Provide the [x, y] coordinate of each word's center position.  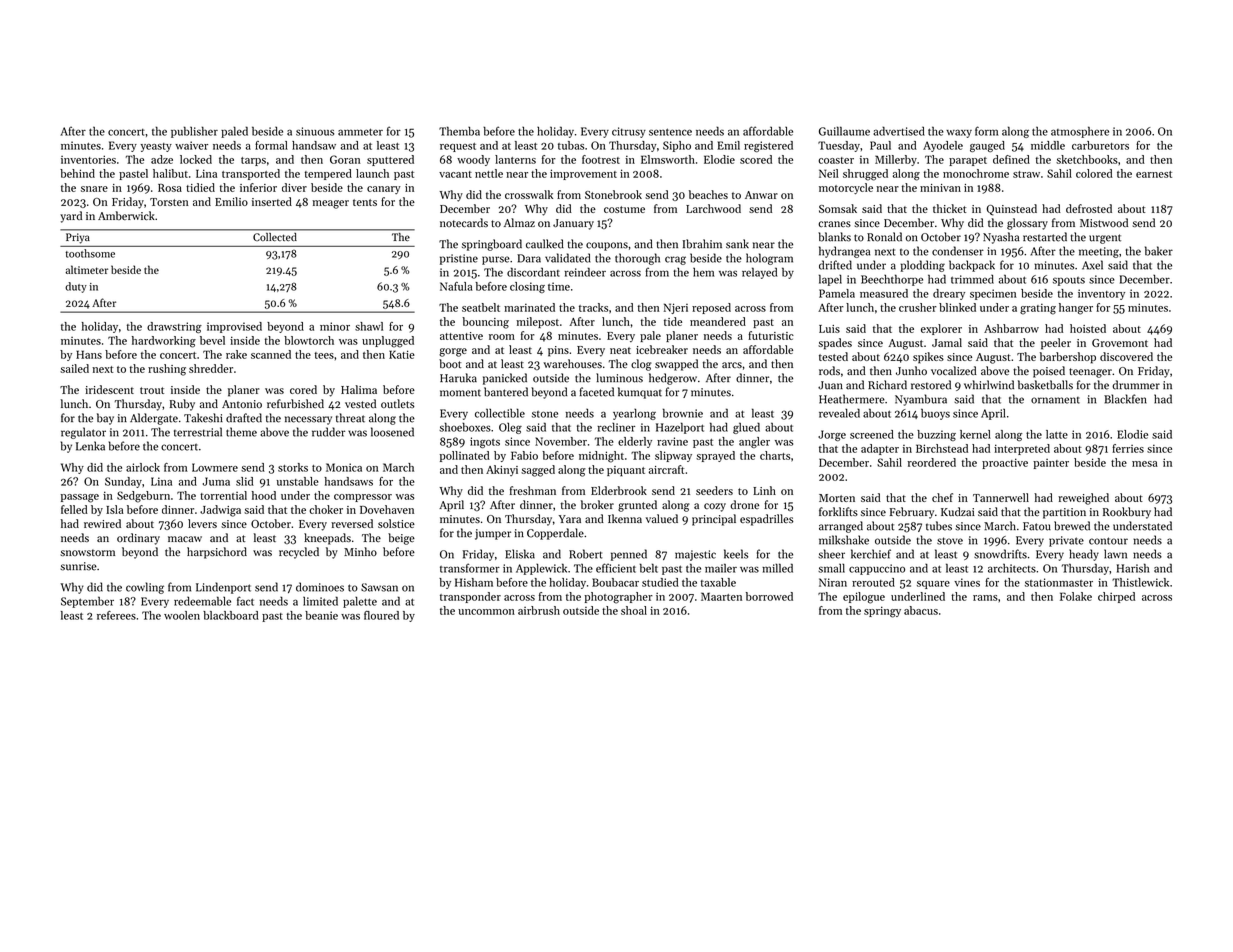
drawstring [174, 327]
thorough [637, 259]
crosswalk [529, 194]
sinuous [315, 131]
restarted [1045, 237]
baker [1159, 251]
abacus [921, 610]
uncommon [486, 612]
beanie [321, 615]
